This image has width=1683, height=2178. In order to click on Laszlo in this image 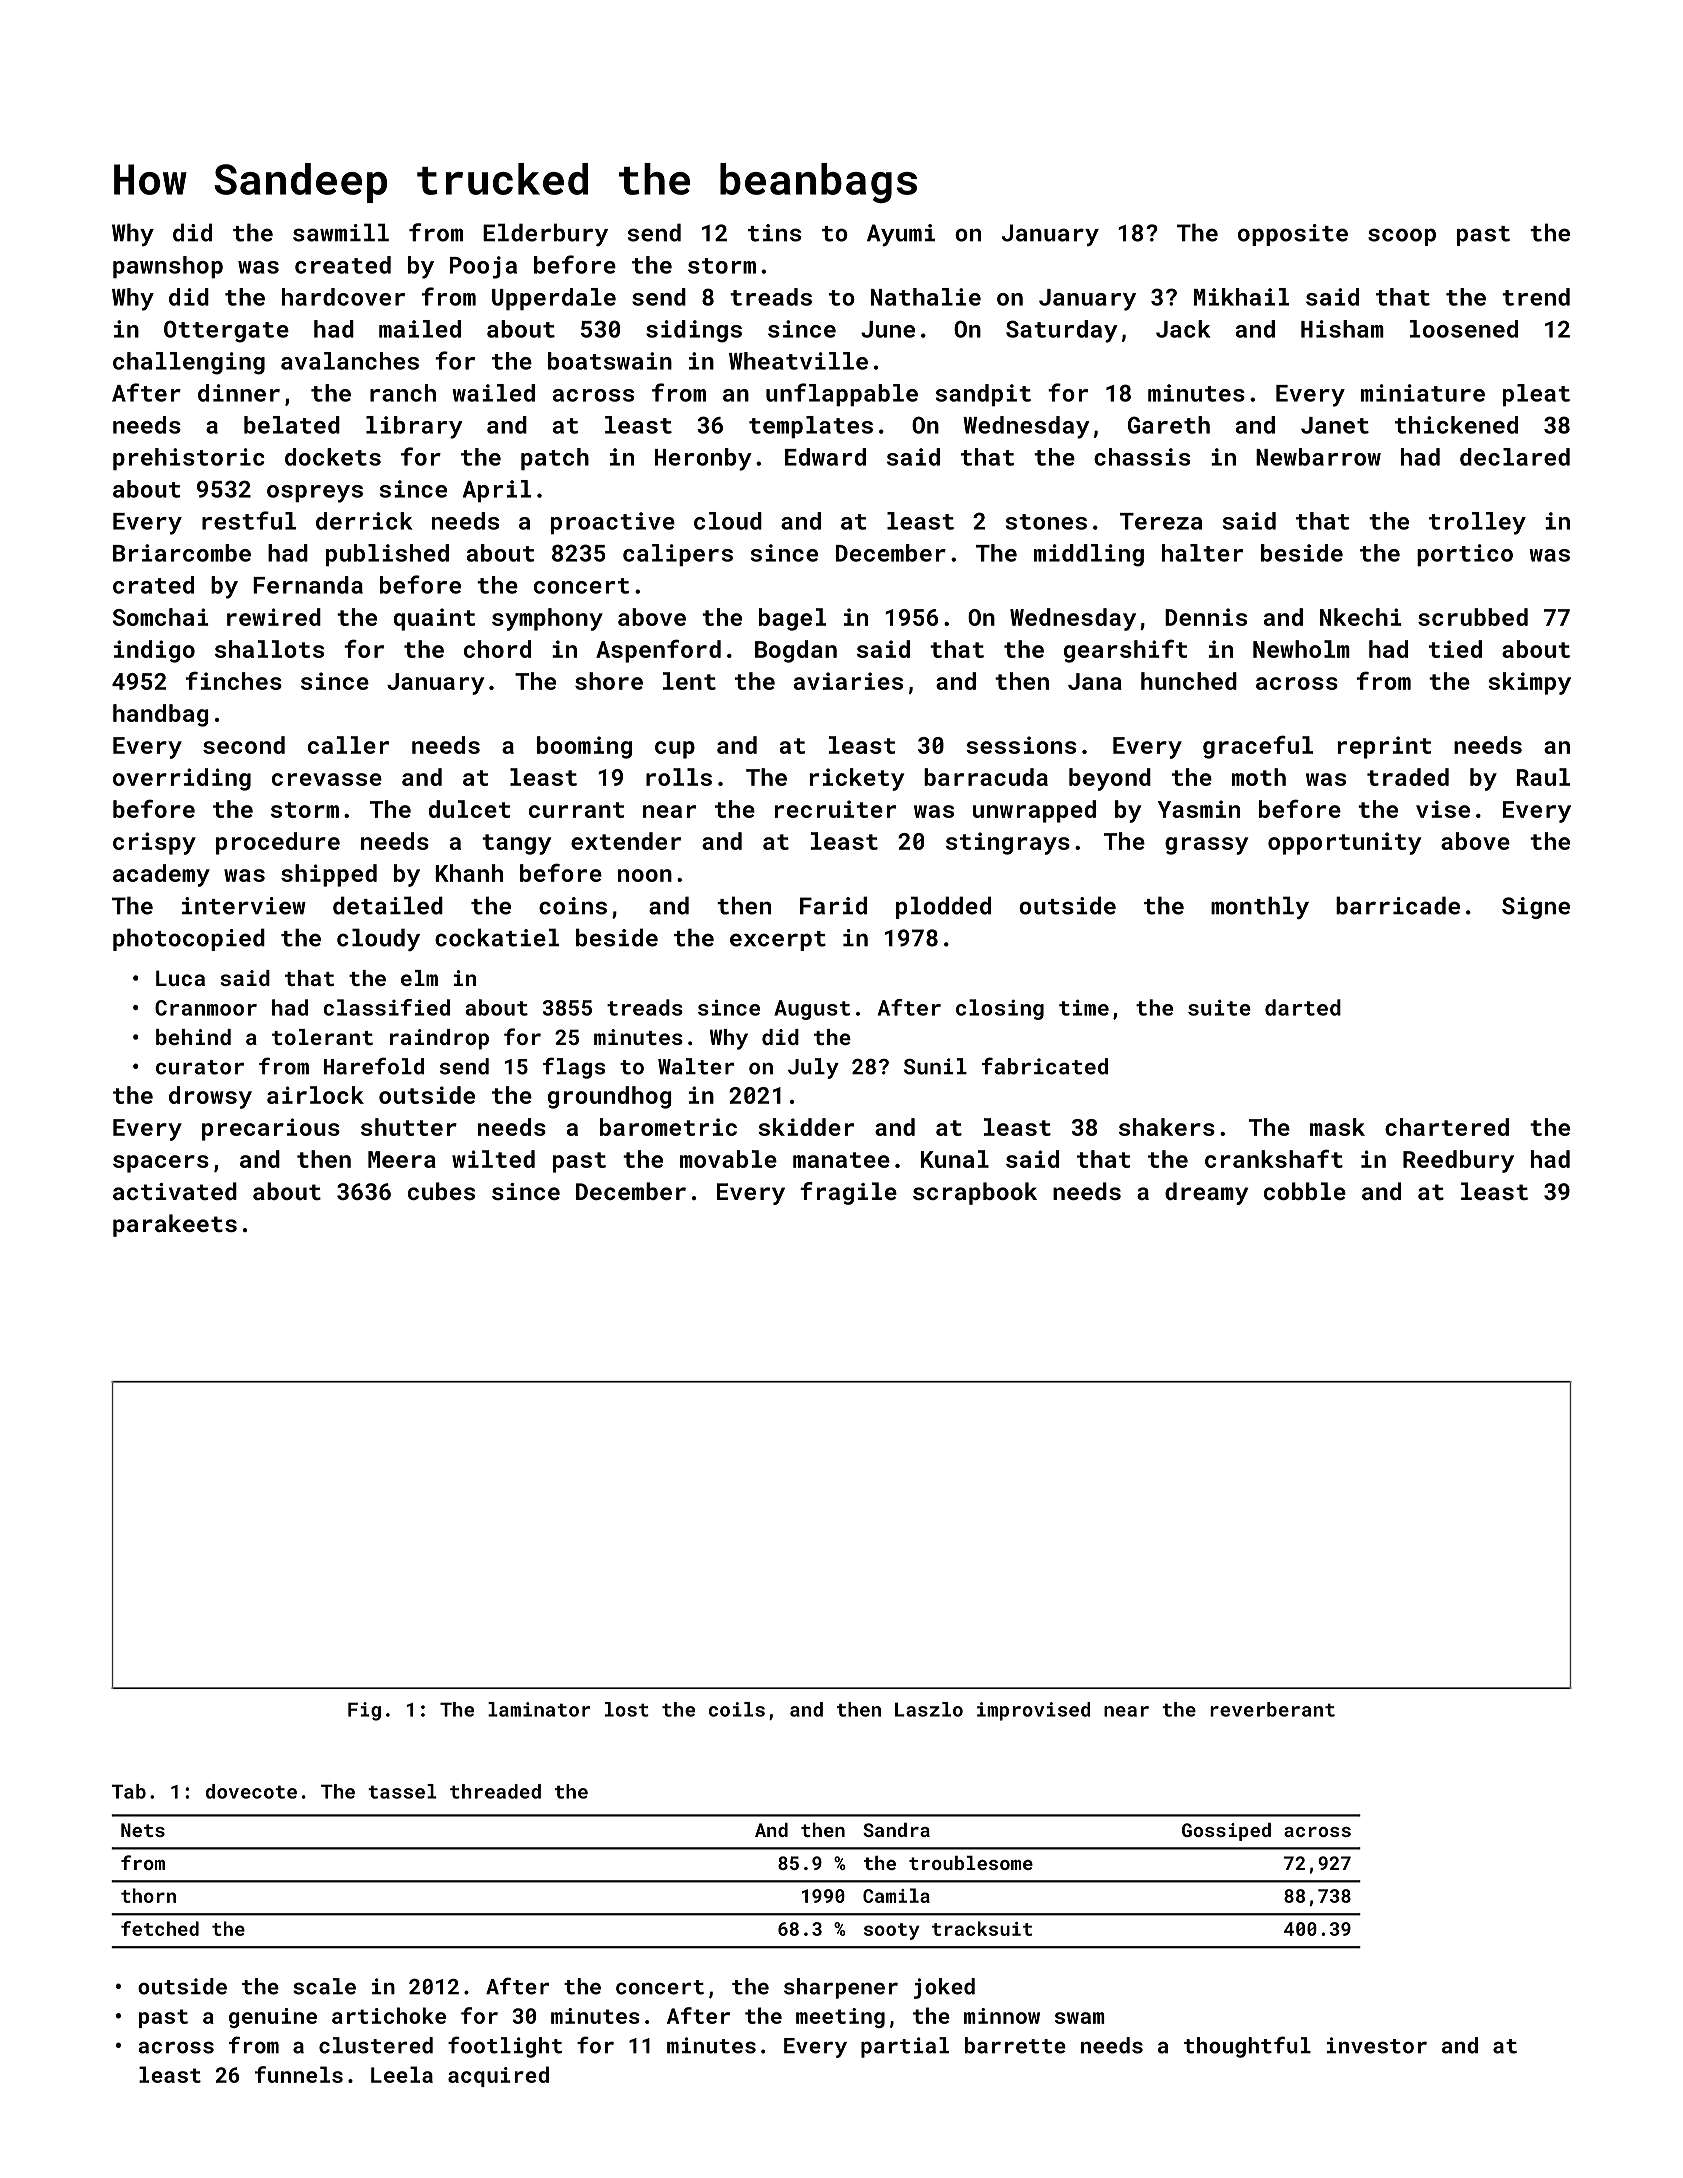, I will do `click(929, 1709)`.
